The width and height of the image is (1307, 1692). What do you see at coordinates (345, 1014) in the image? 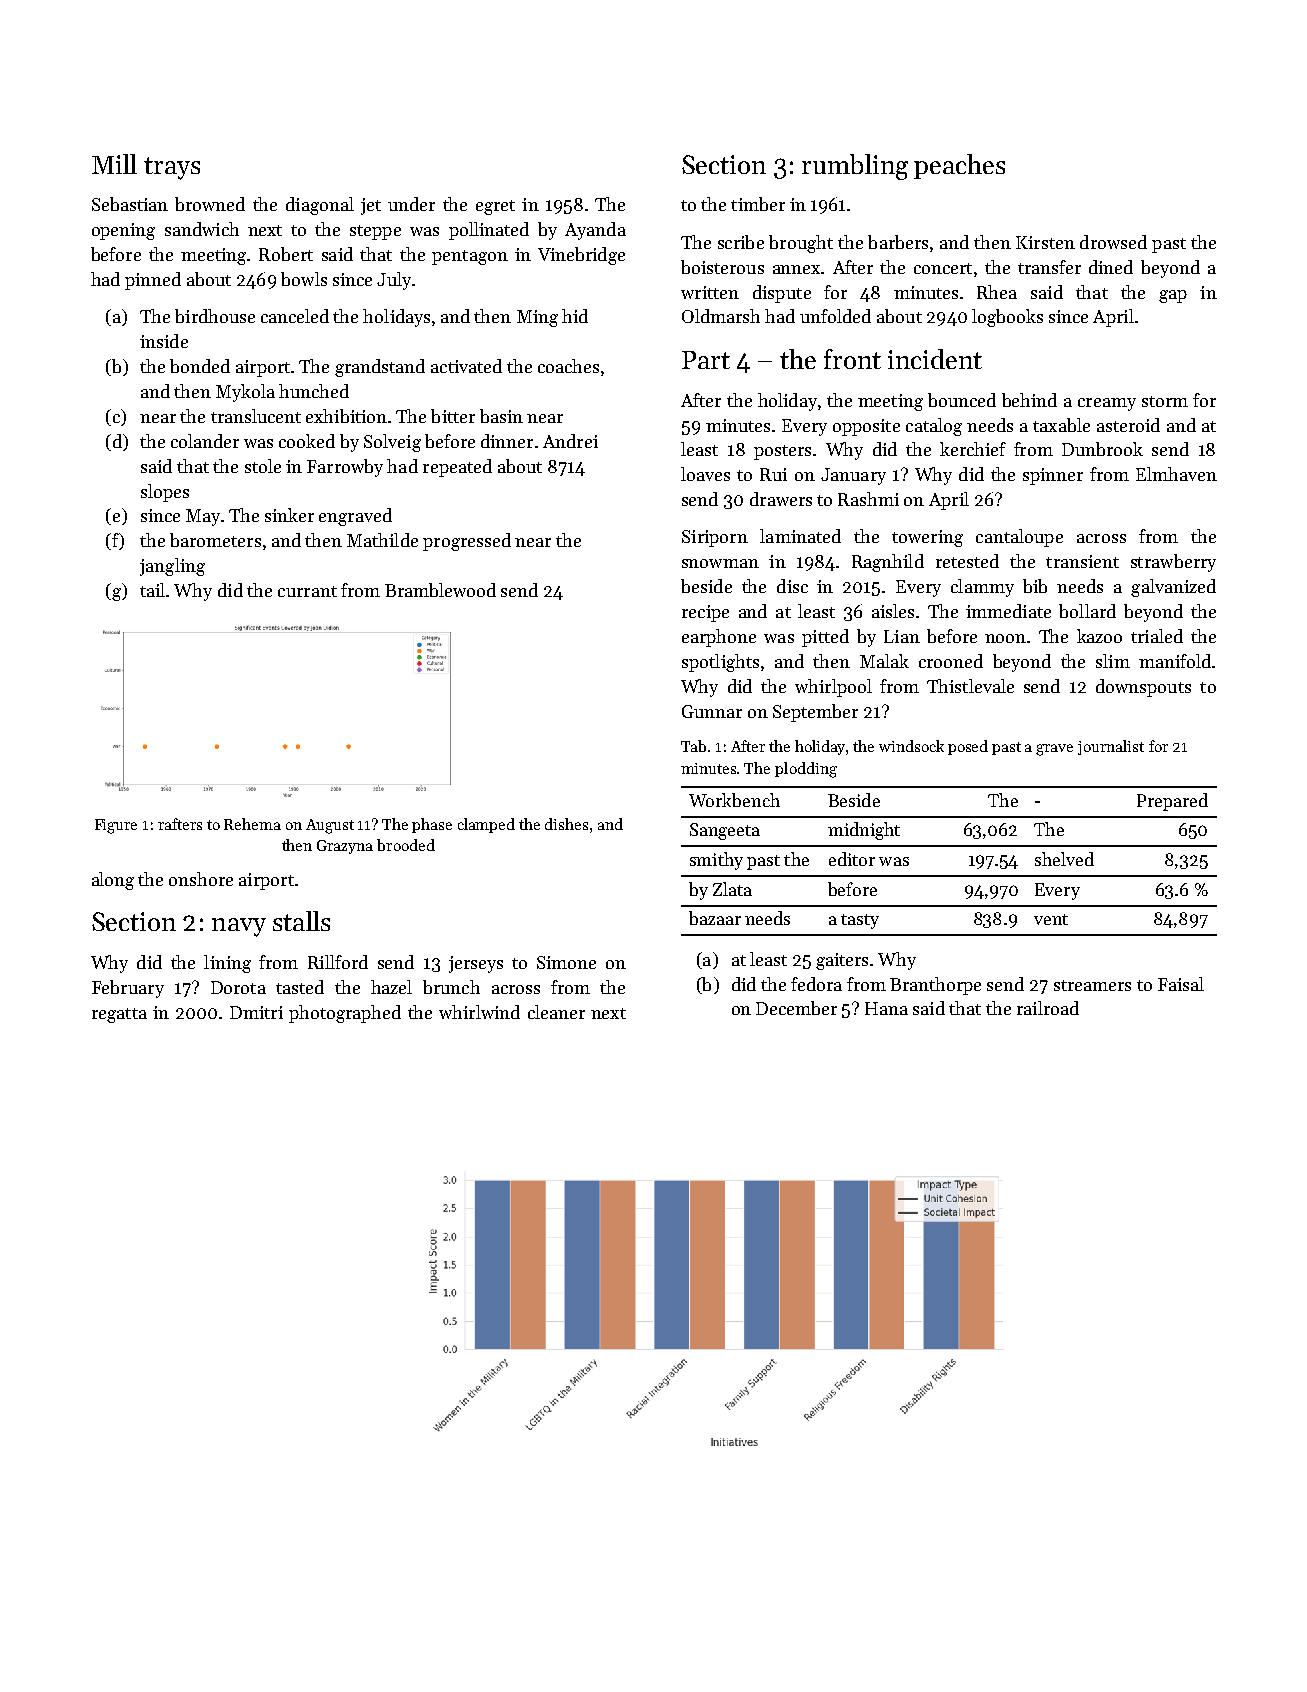
I see `photographed` at bounding box center [345, 1014].
